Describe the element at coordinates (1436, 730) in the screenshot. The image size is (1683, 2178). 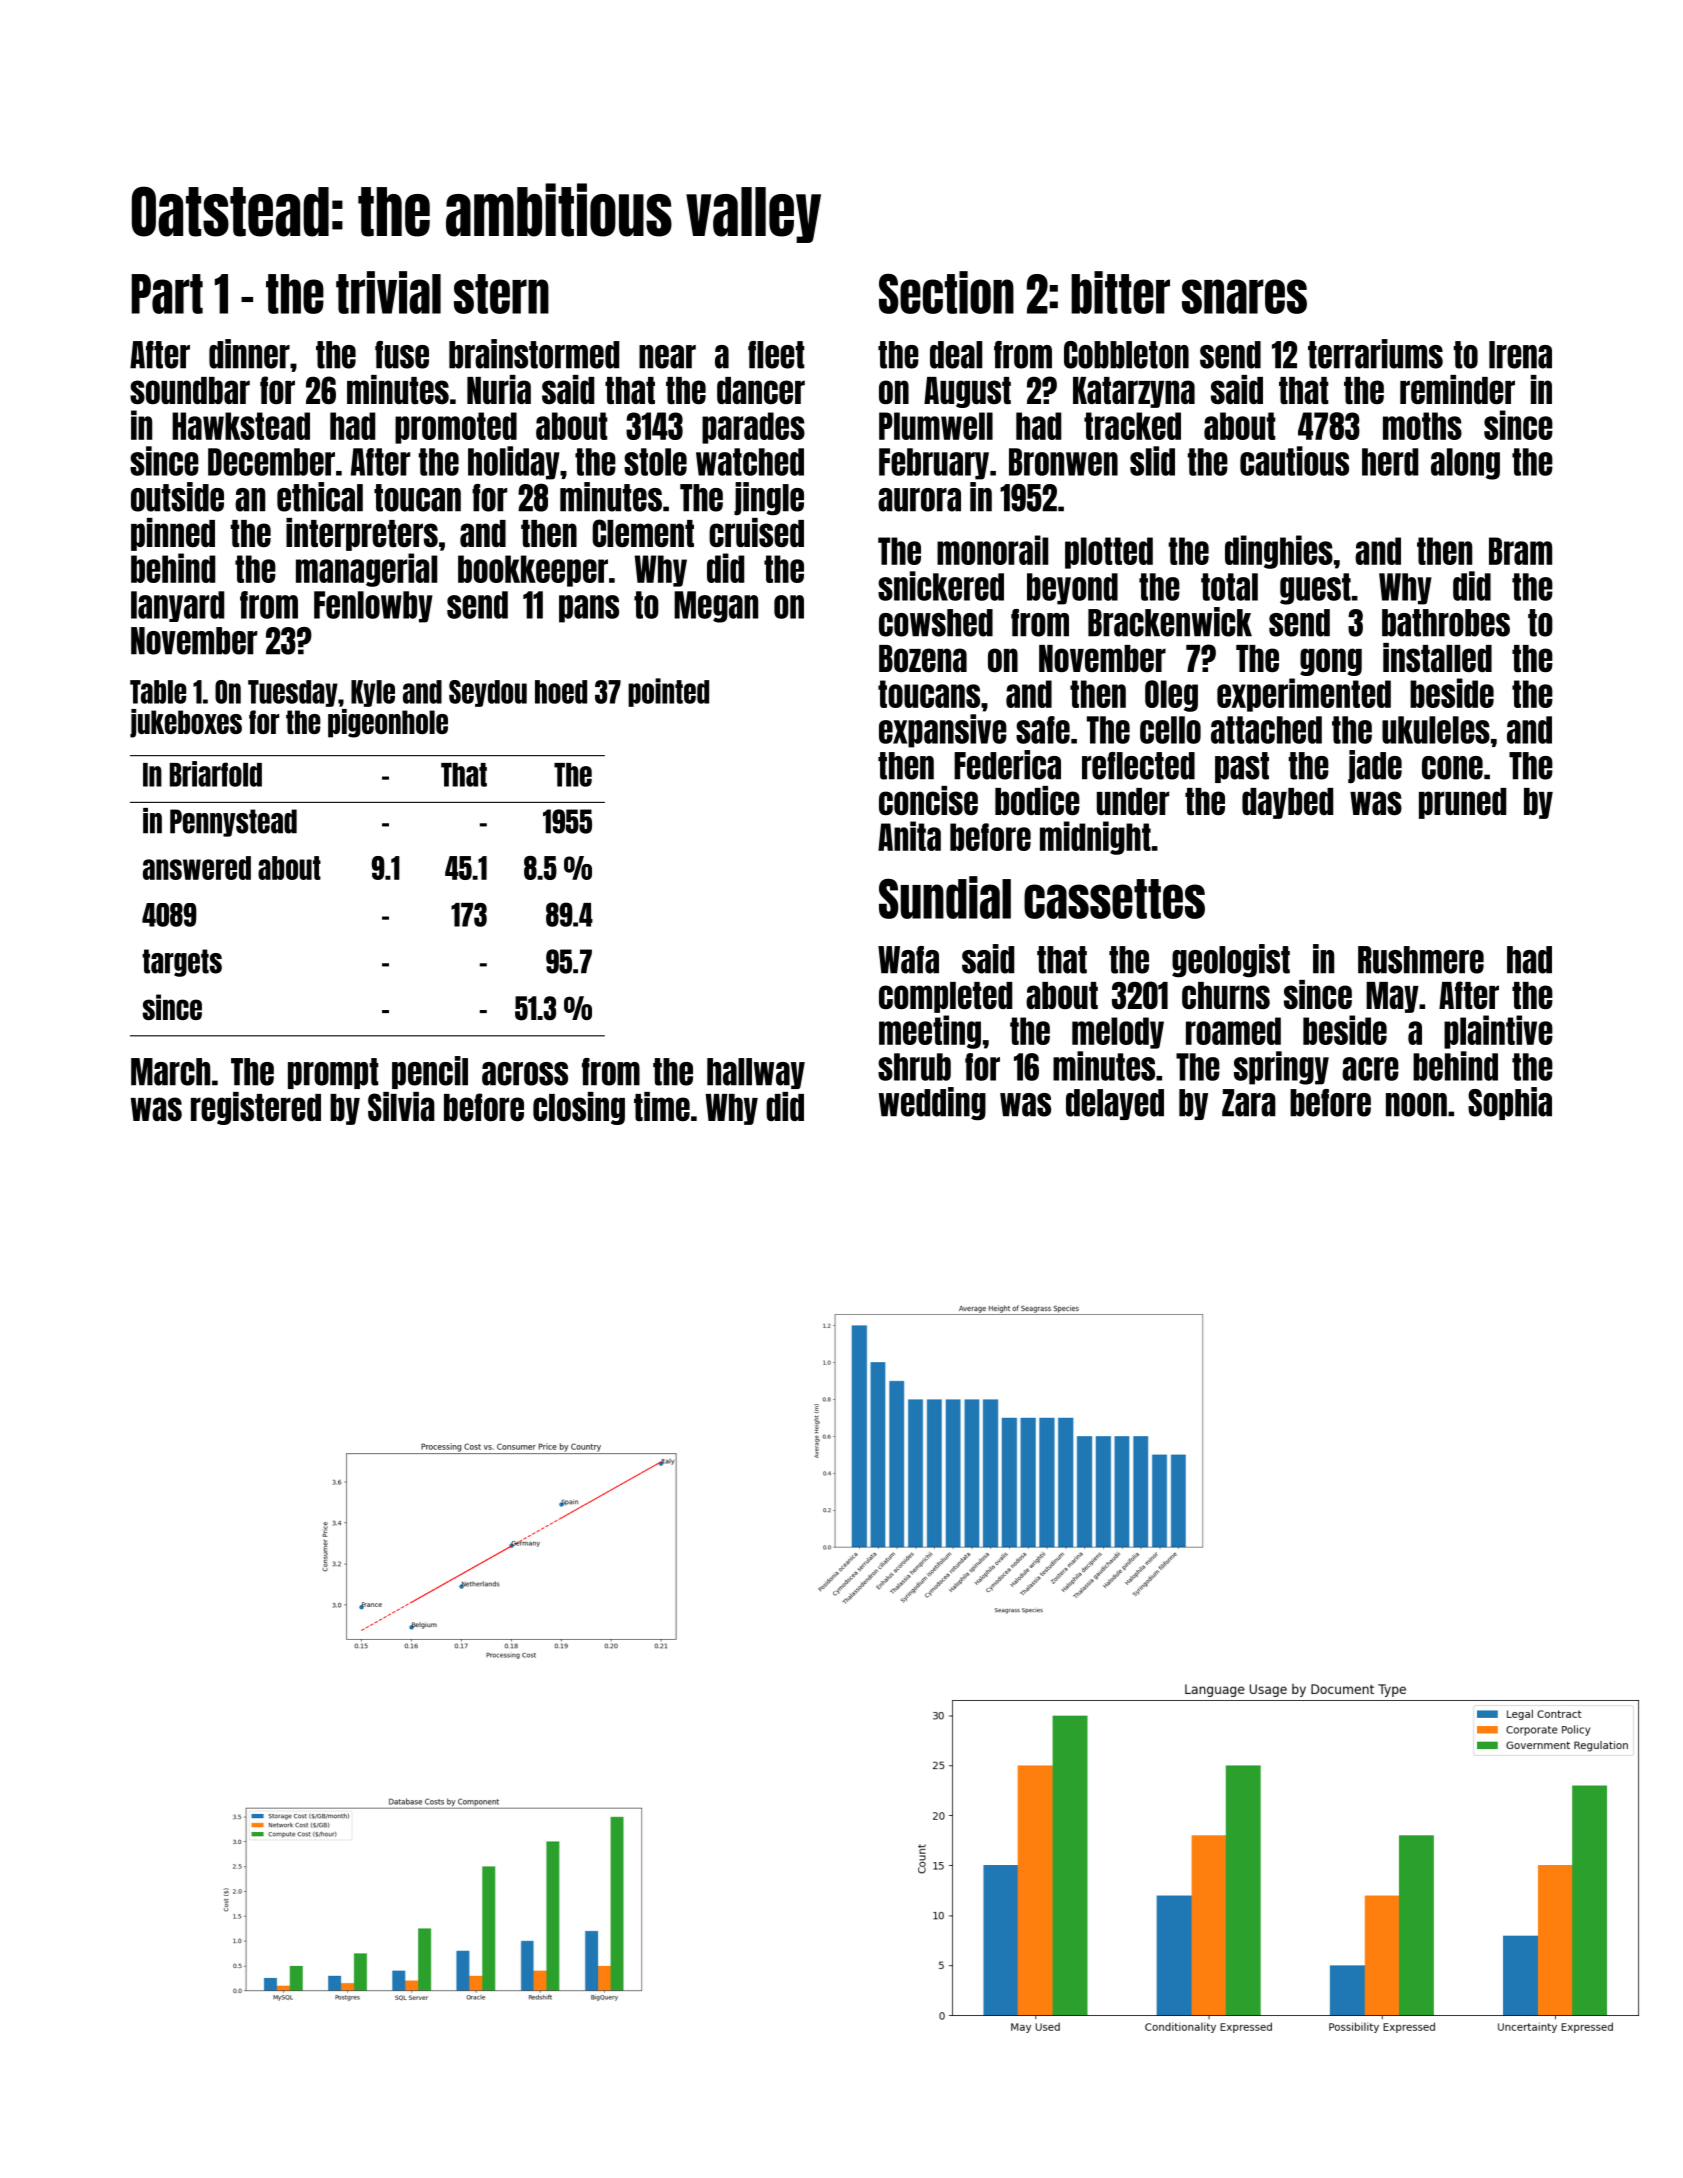
I see `ukuleles` at that location.
